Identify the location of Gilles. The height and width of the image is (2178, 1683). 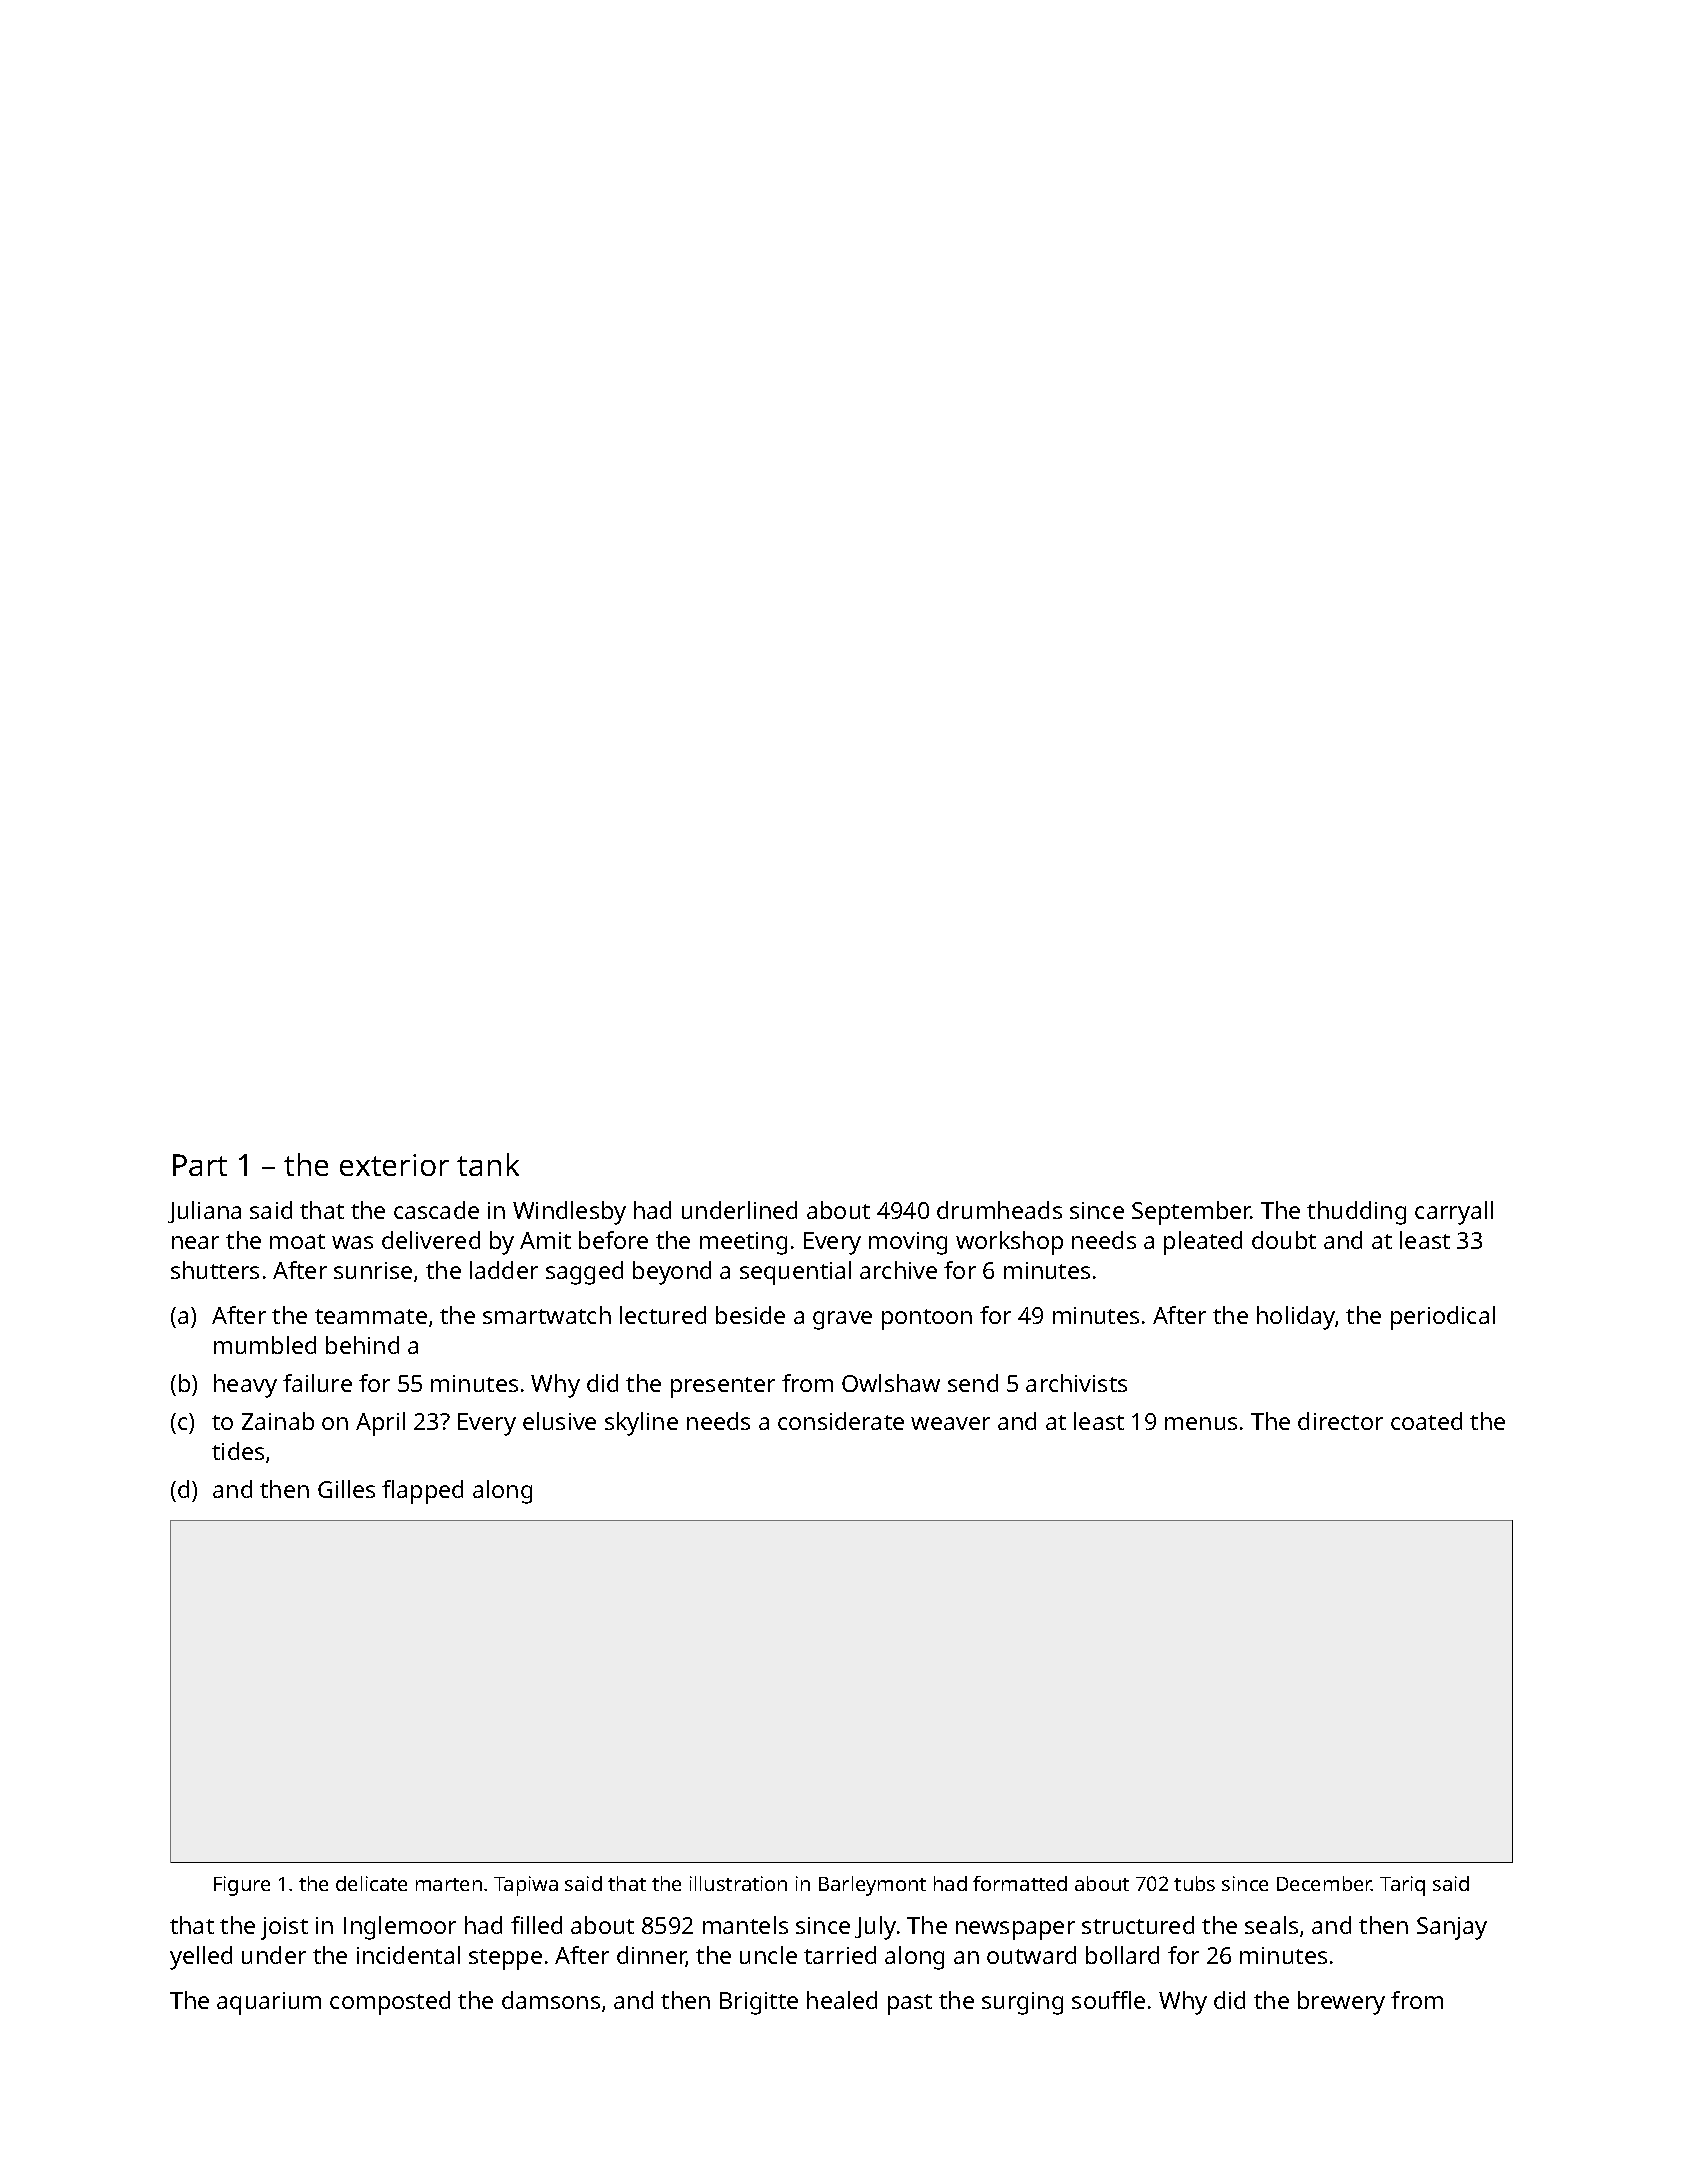
(346, 1489).
